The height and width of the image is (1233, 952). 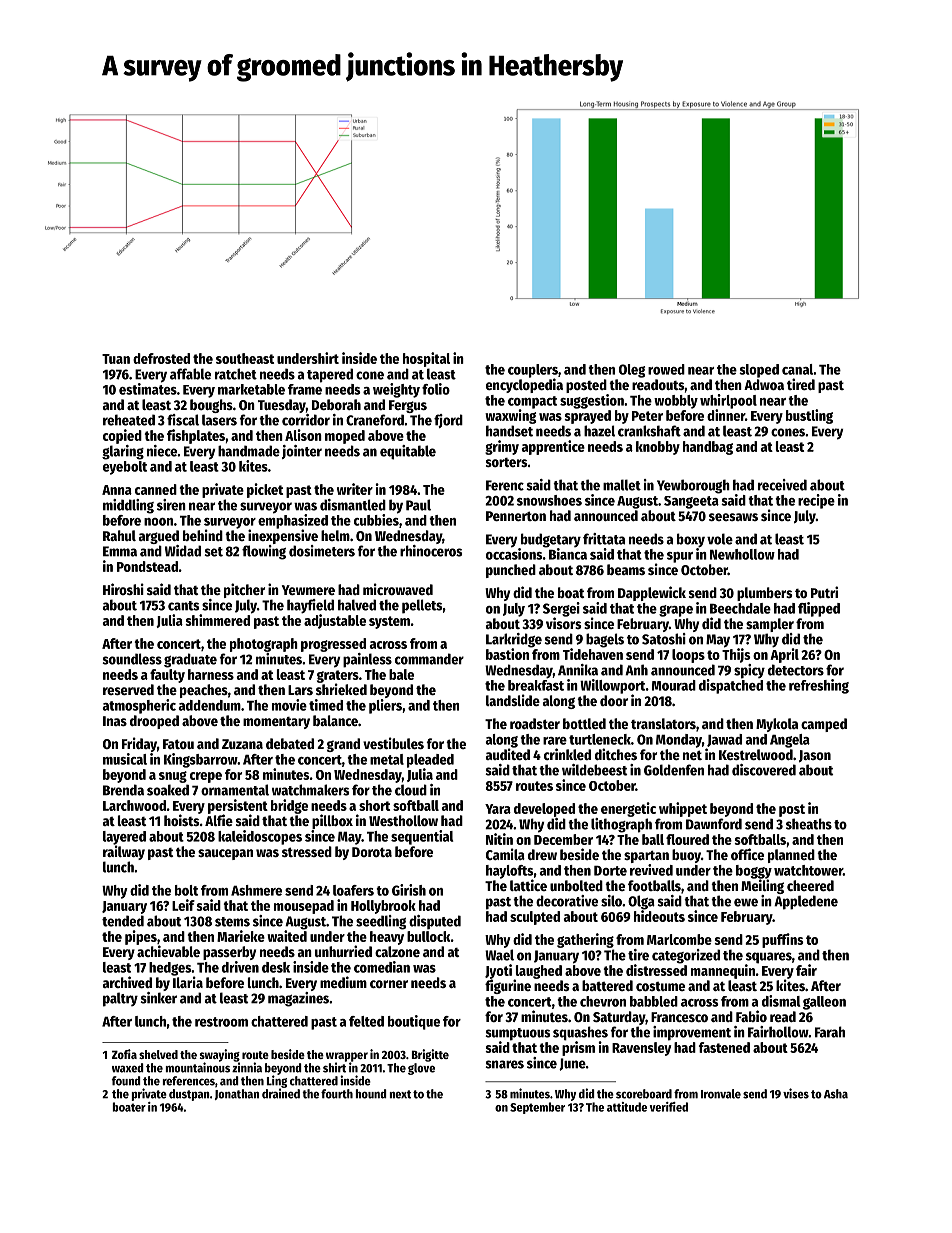 What do you see at coordinates (355, 489) in the image?
I see `writer` at bounding box center [355, 489].
